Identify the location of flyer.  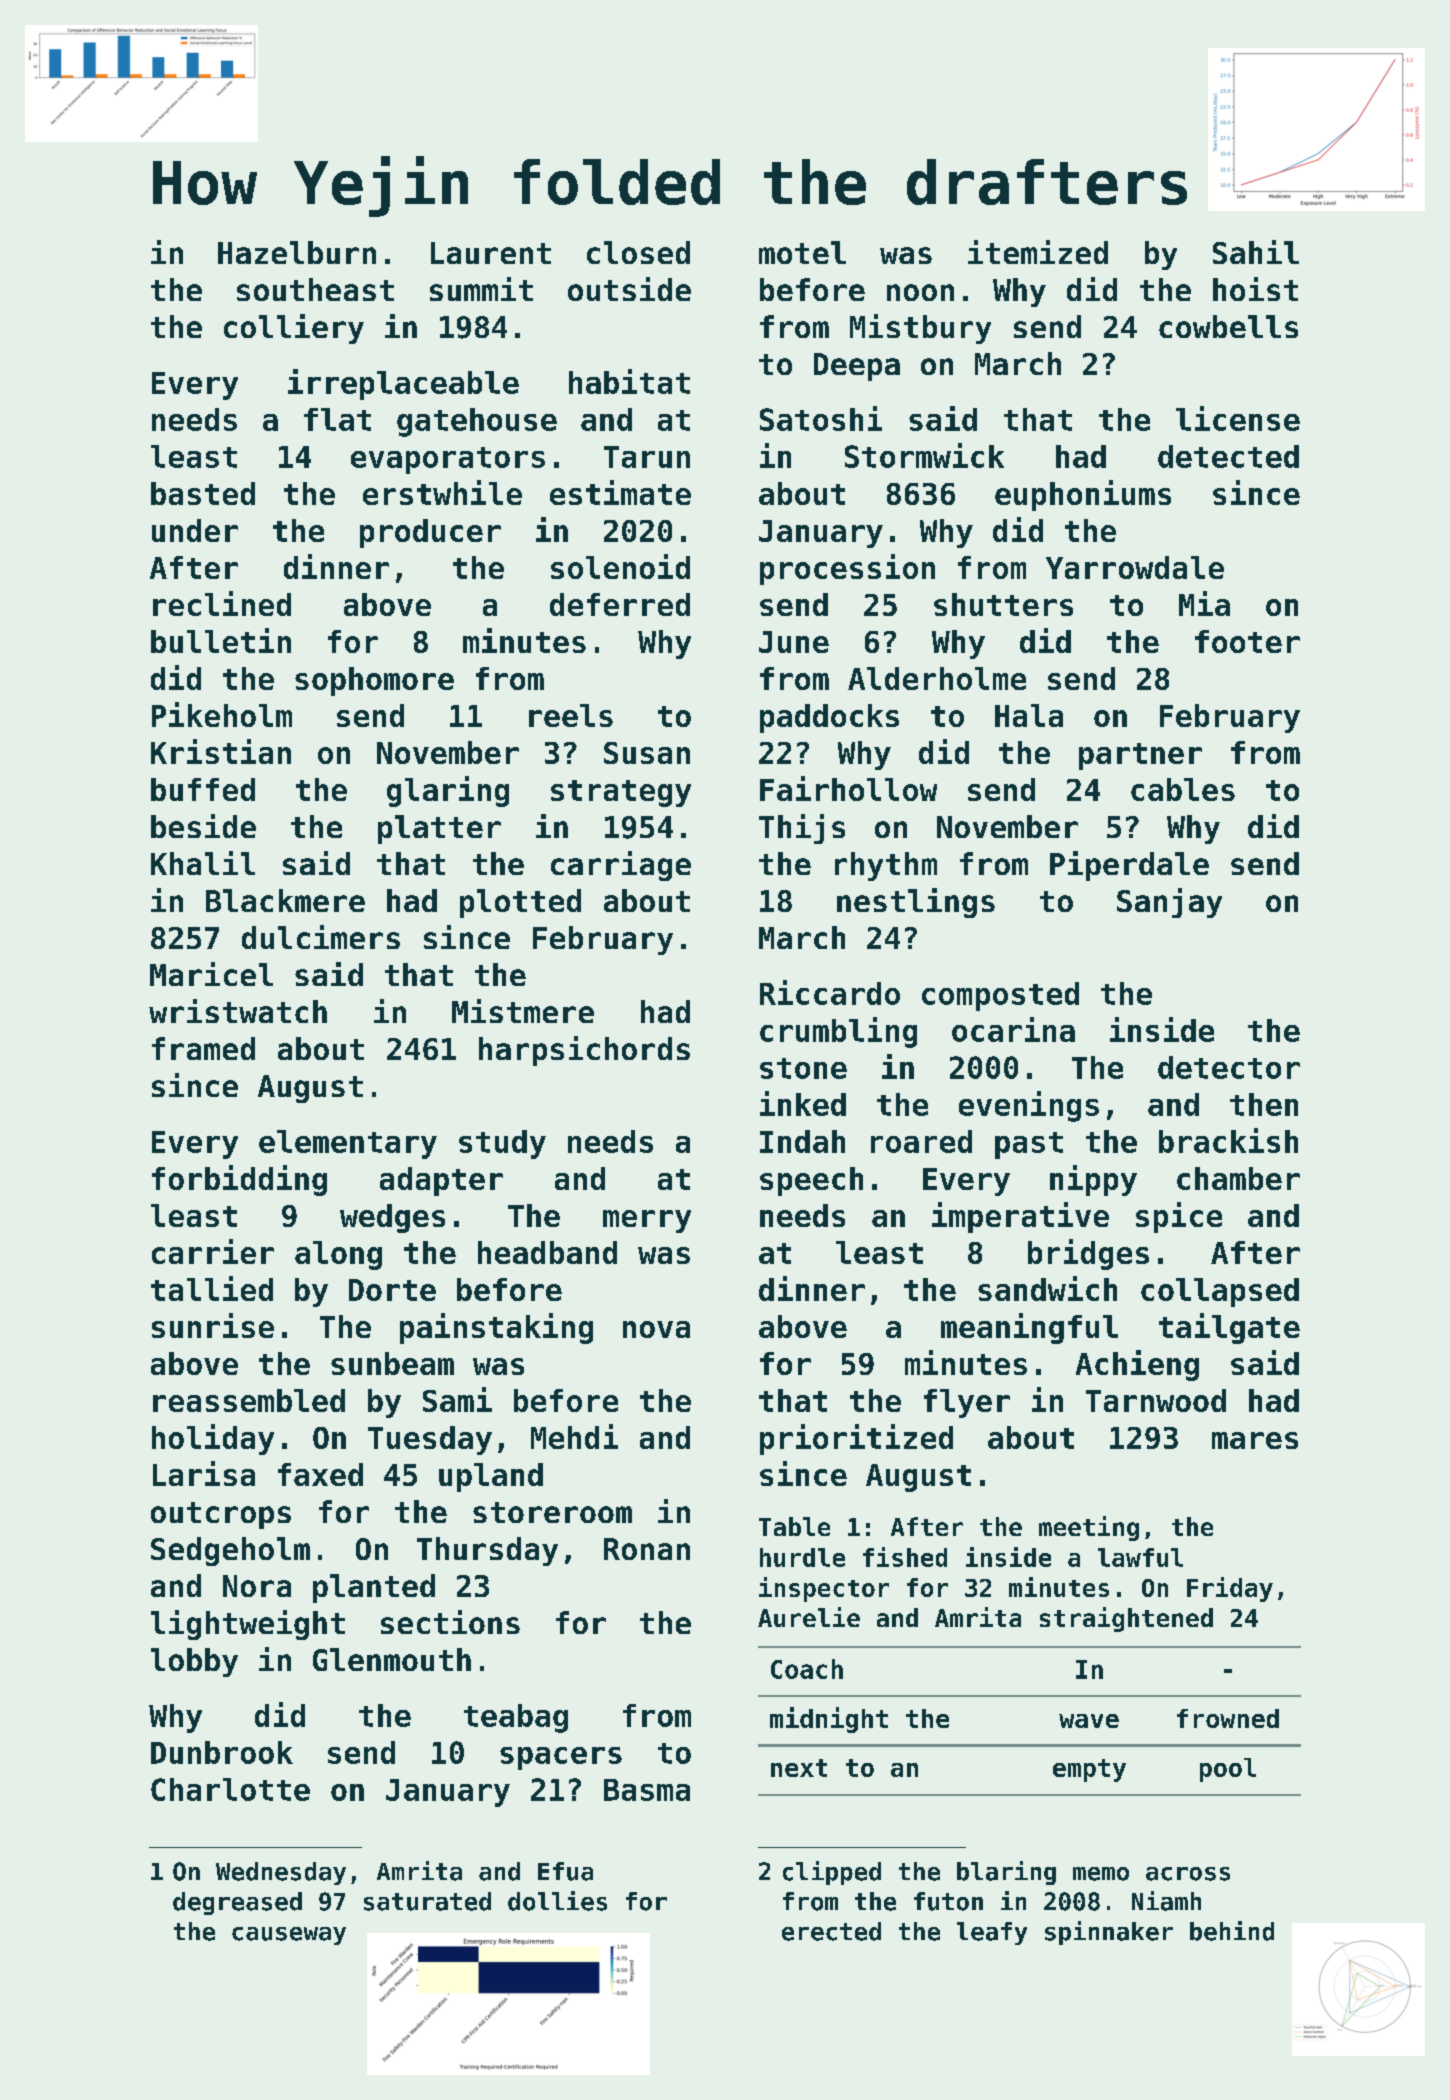
(967, 1403).
